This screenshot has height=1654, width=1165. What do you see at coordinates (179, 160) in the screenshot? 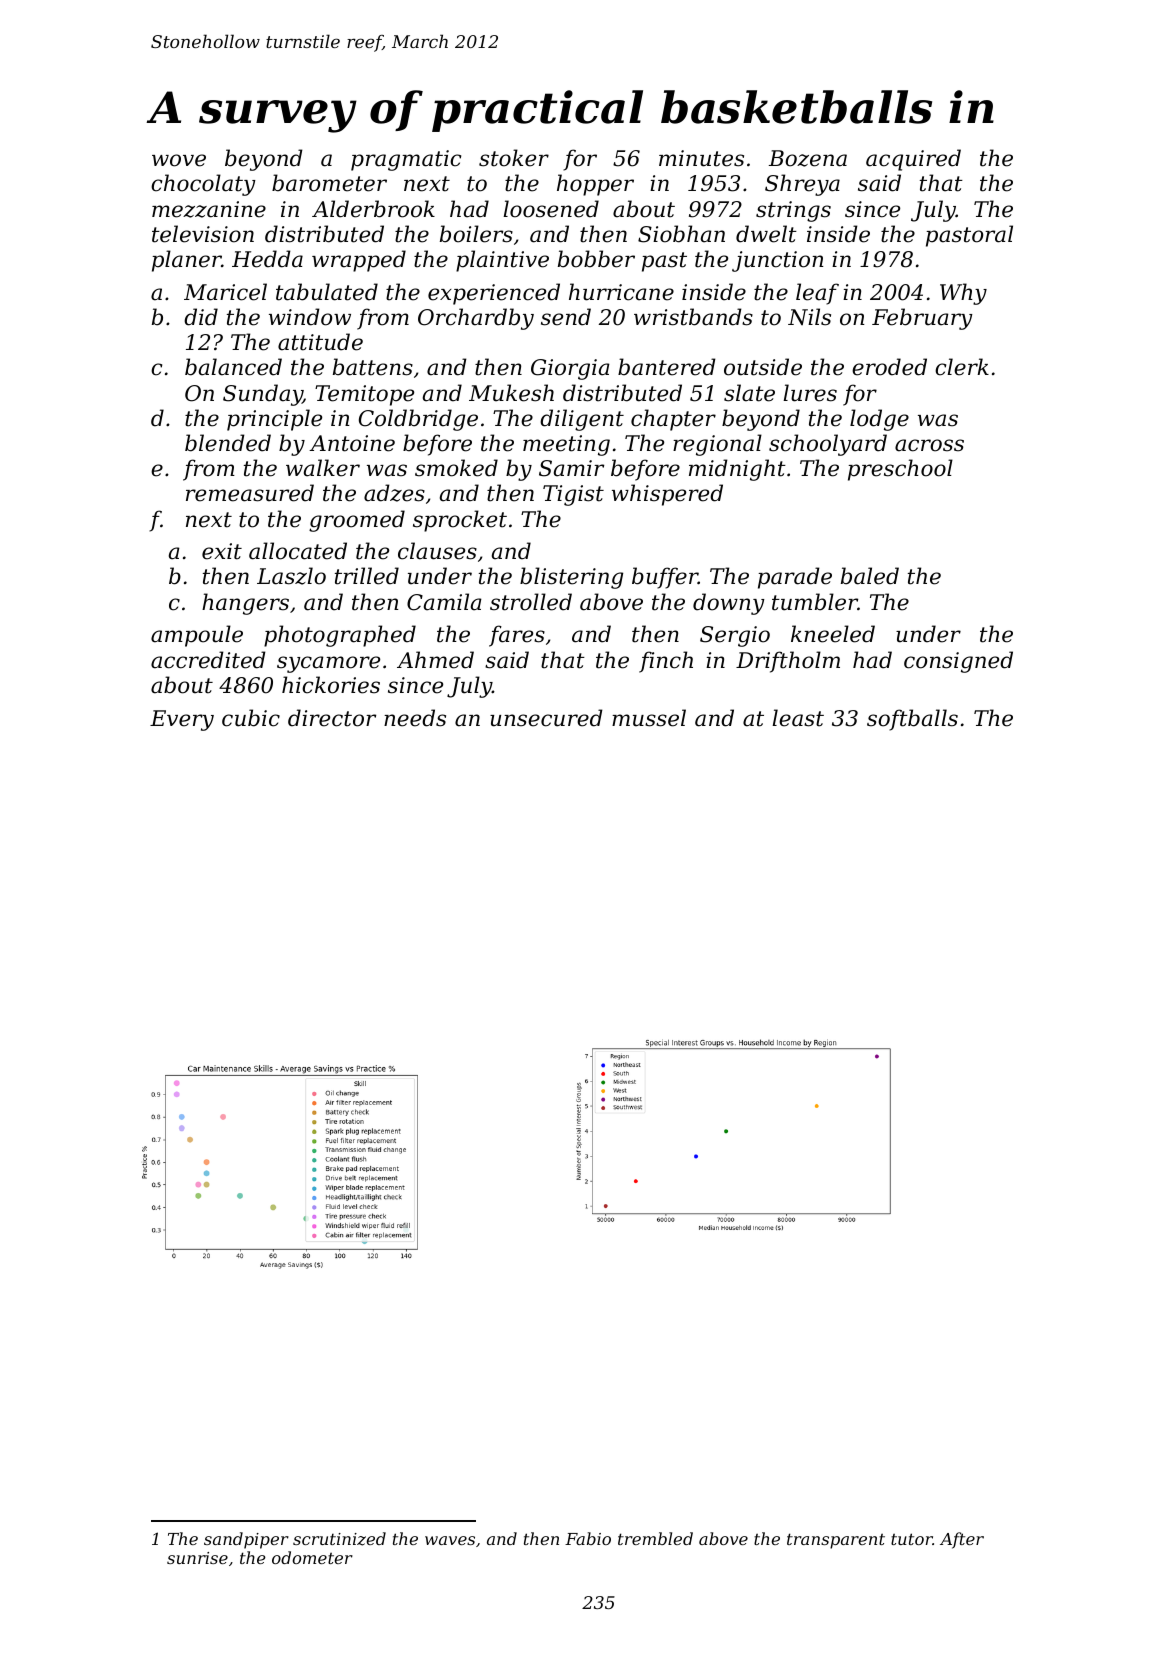
I see `wove` at bounding box center [179, 160].
